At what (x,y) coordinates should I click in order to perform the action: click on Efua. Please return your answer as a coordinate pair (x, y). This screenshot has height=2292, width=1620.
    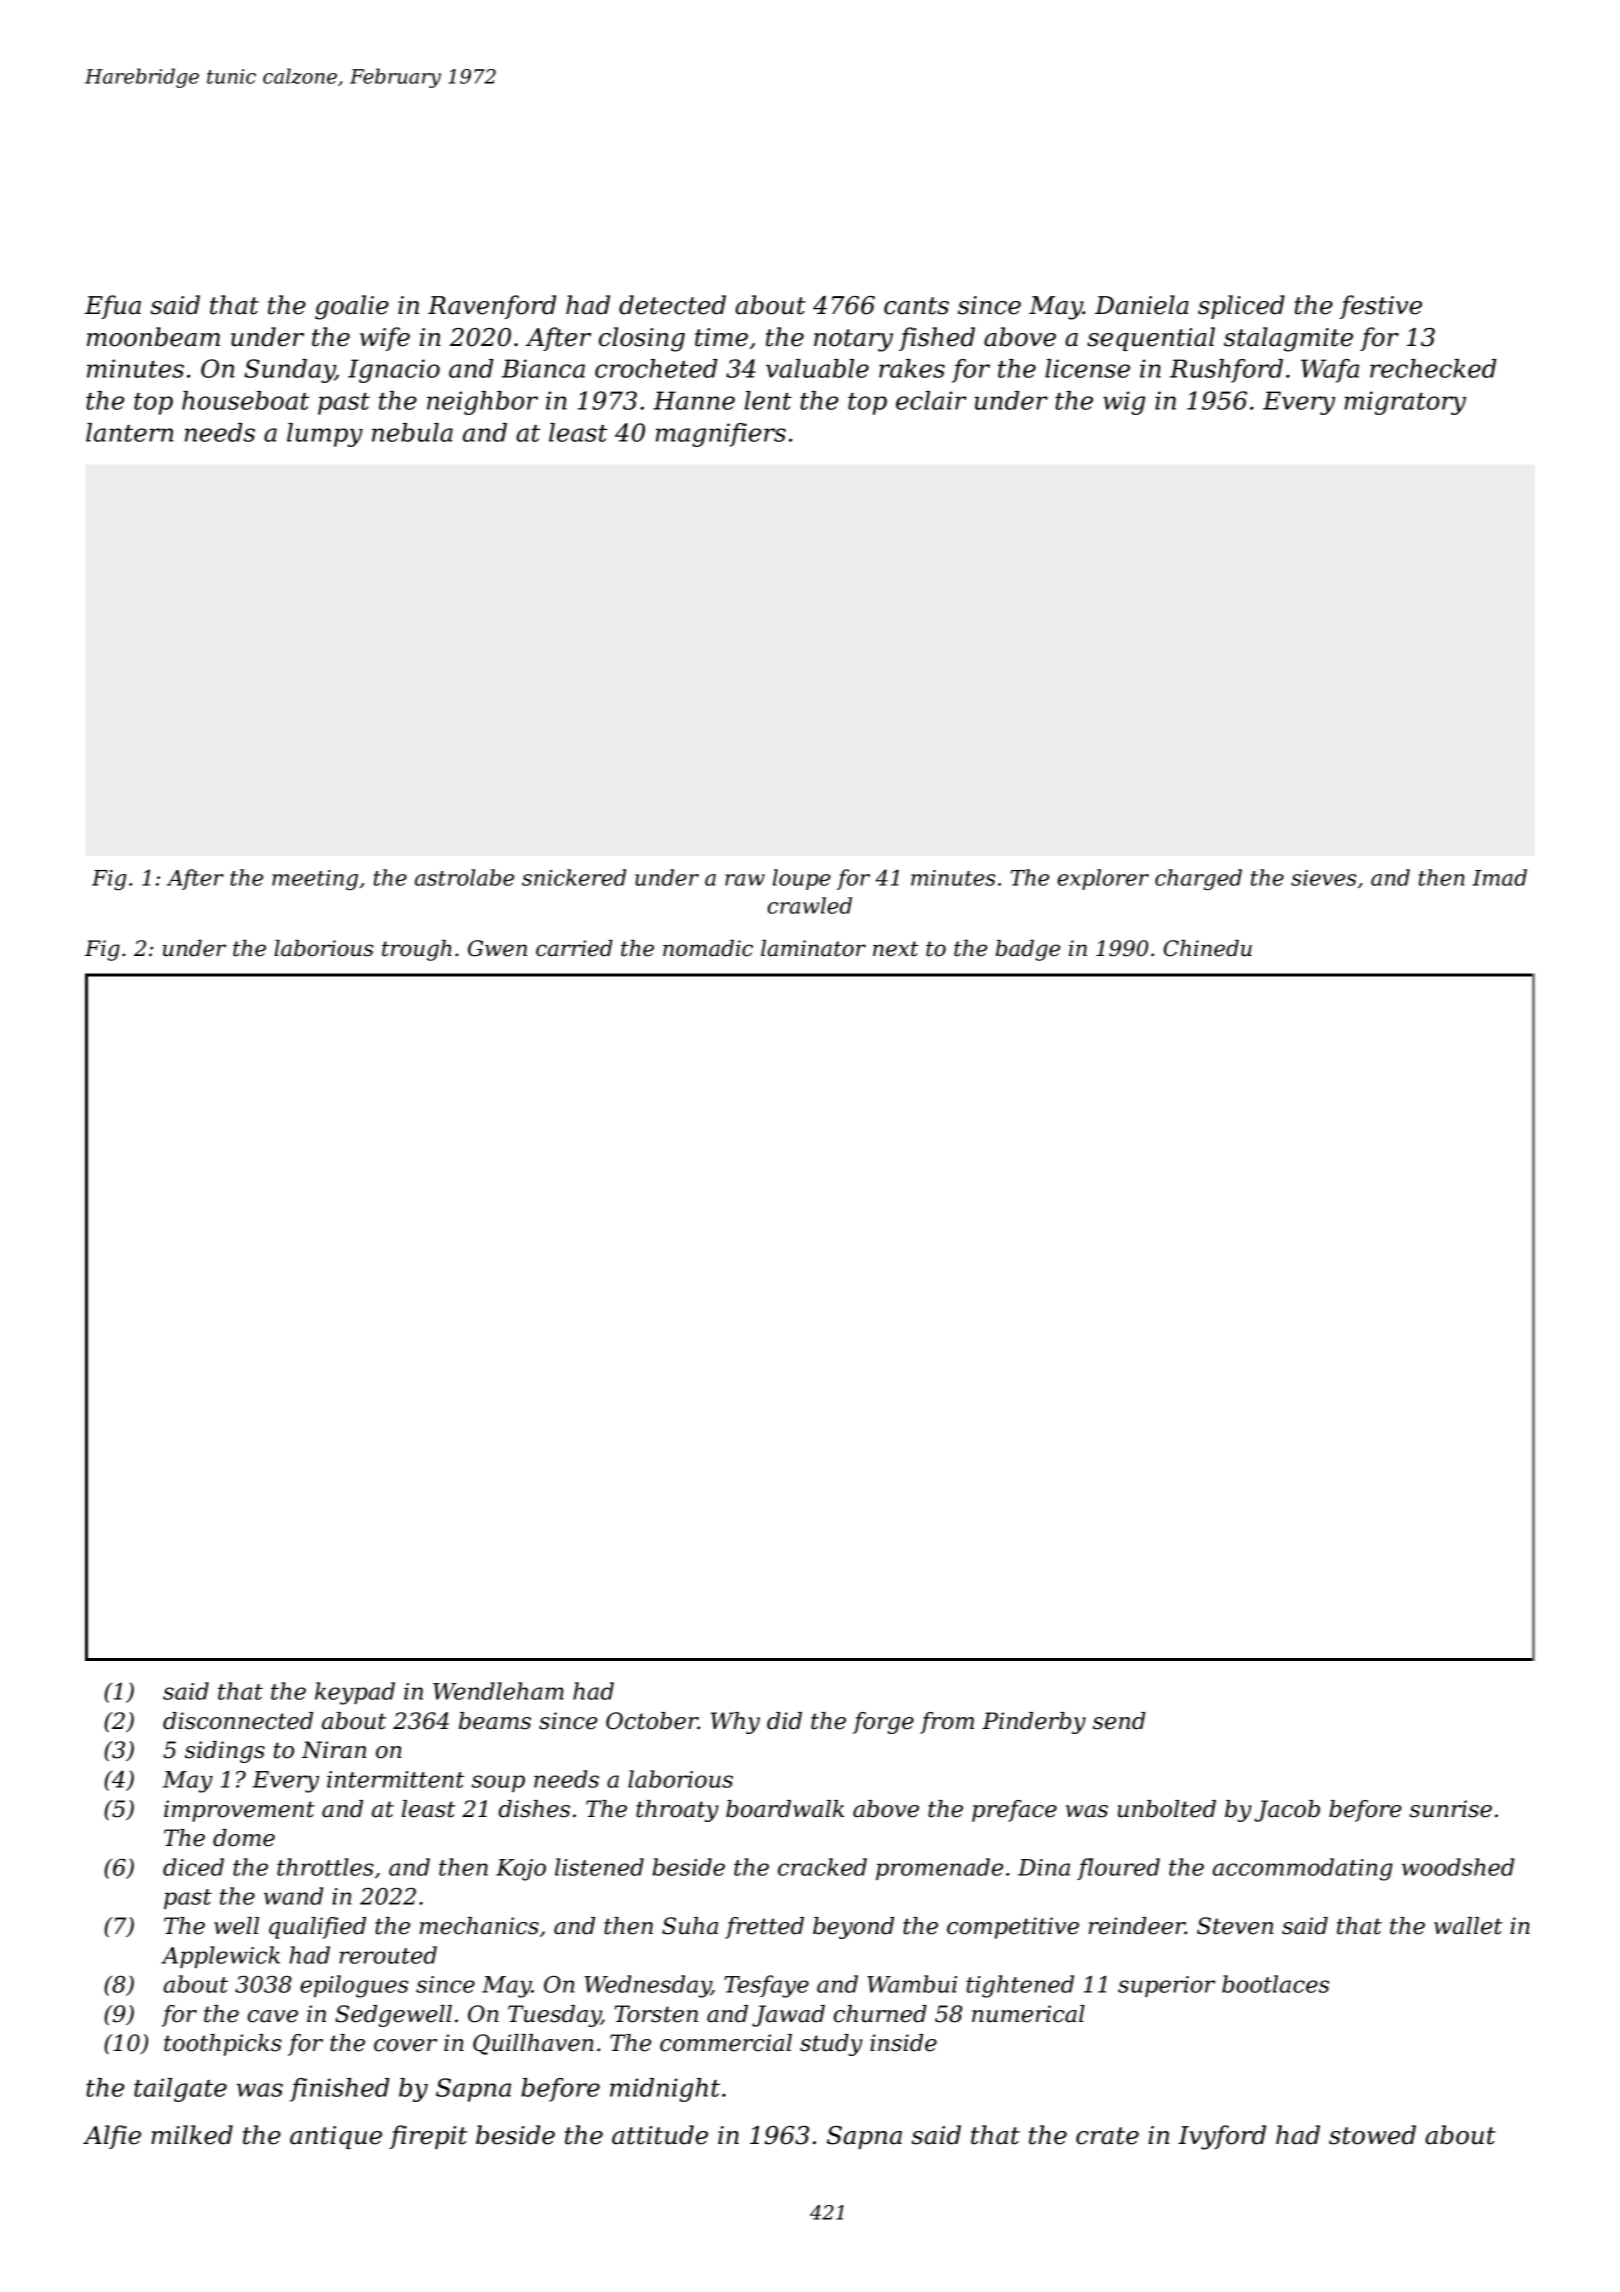
    Looking at the image, I should click on (113, 307).
